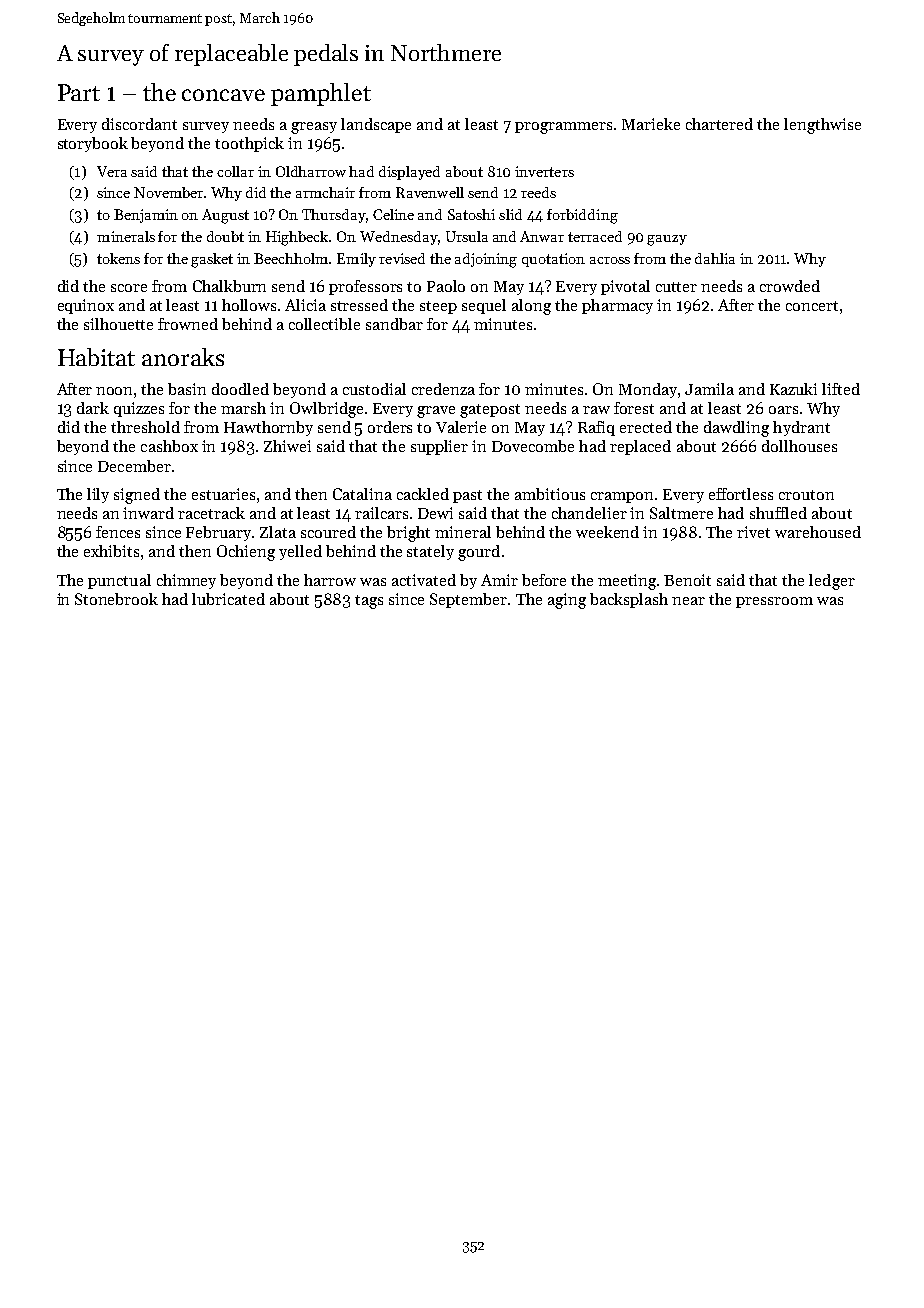  Describe the element at coordinates (799, 446) in the document. I see `dollhouses` at that location.
